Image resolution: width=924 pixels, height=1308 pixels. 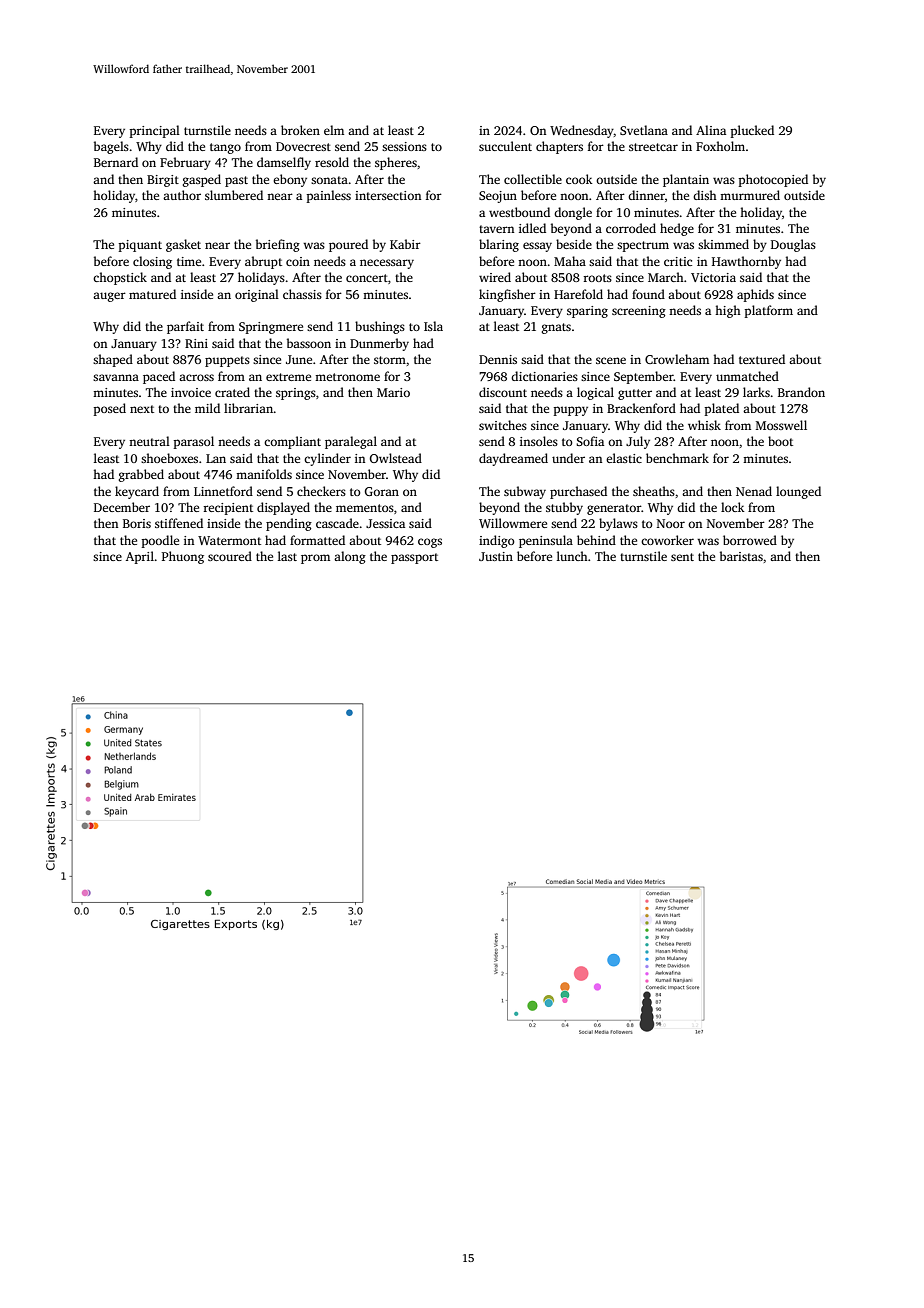 What do you see at coordinates (225, 148) in the image?
I see `tango` at bounding box center [225, 148].
